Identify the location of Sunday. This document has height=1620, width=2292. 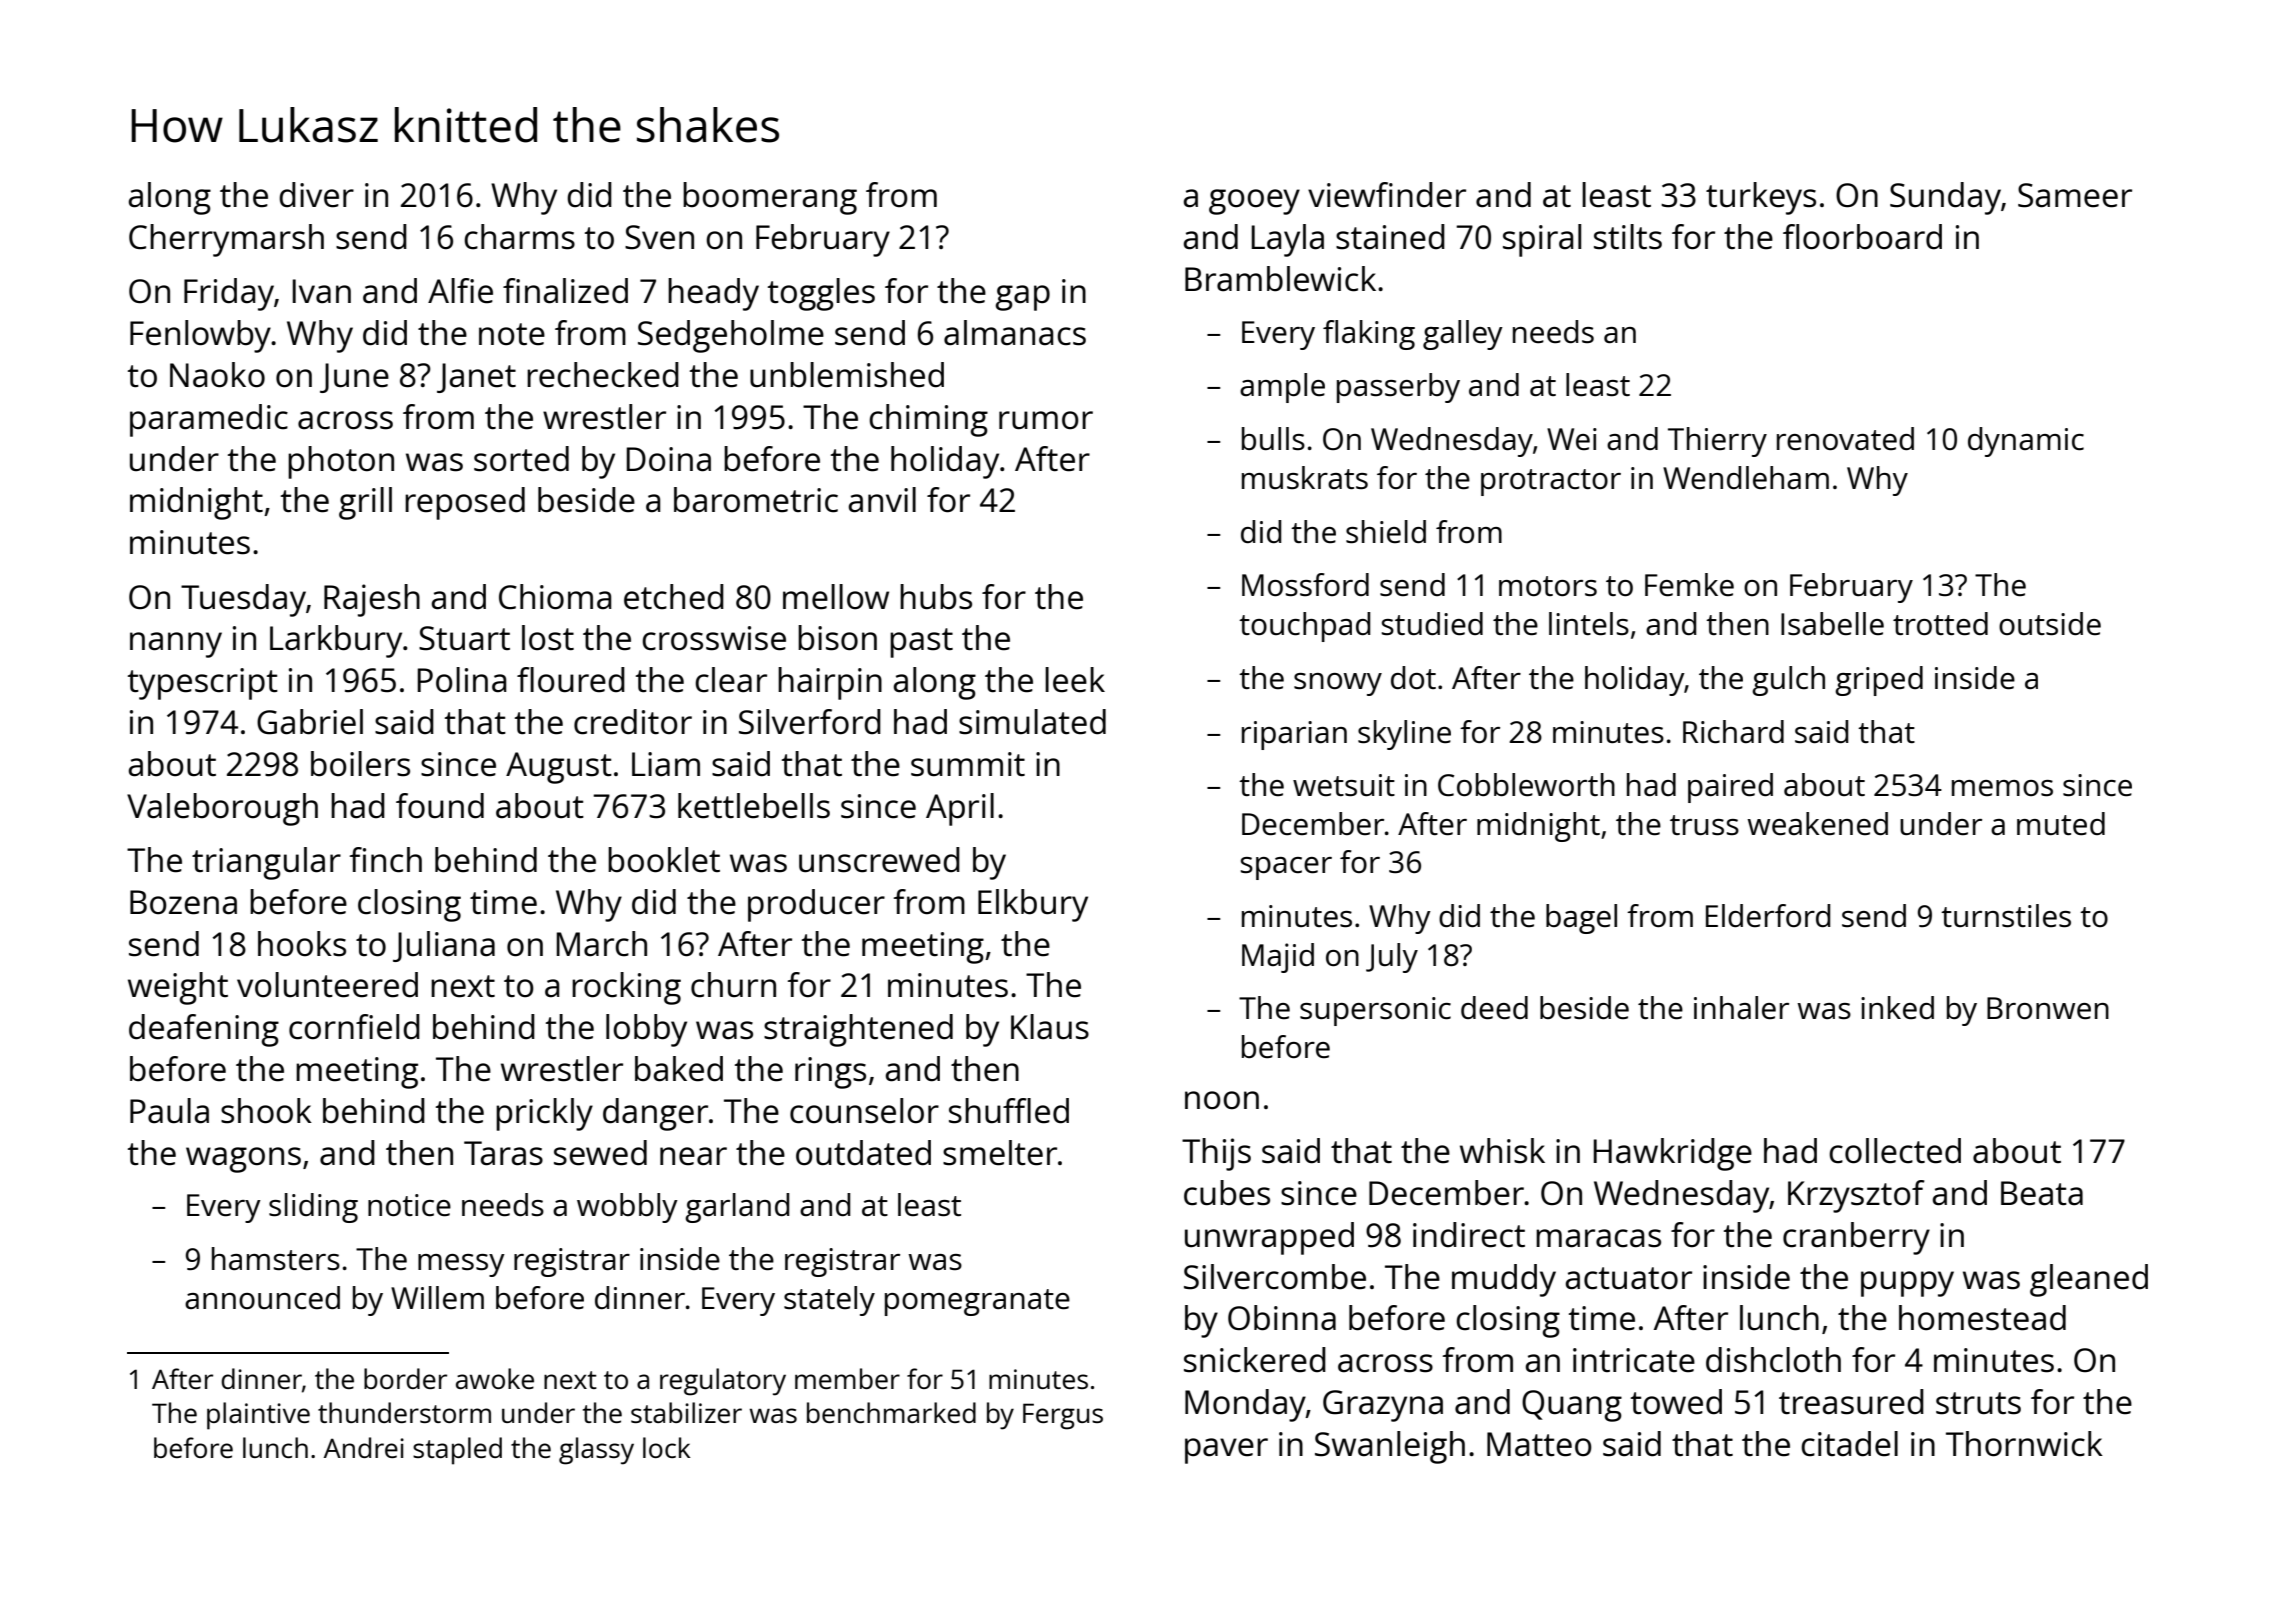
(1945, 198).
